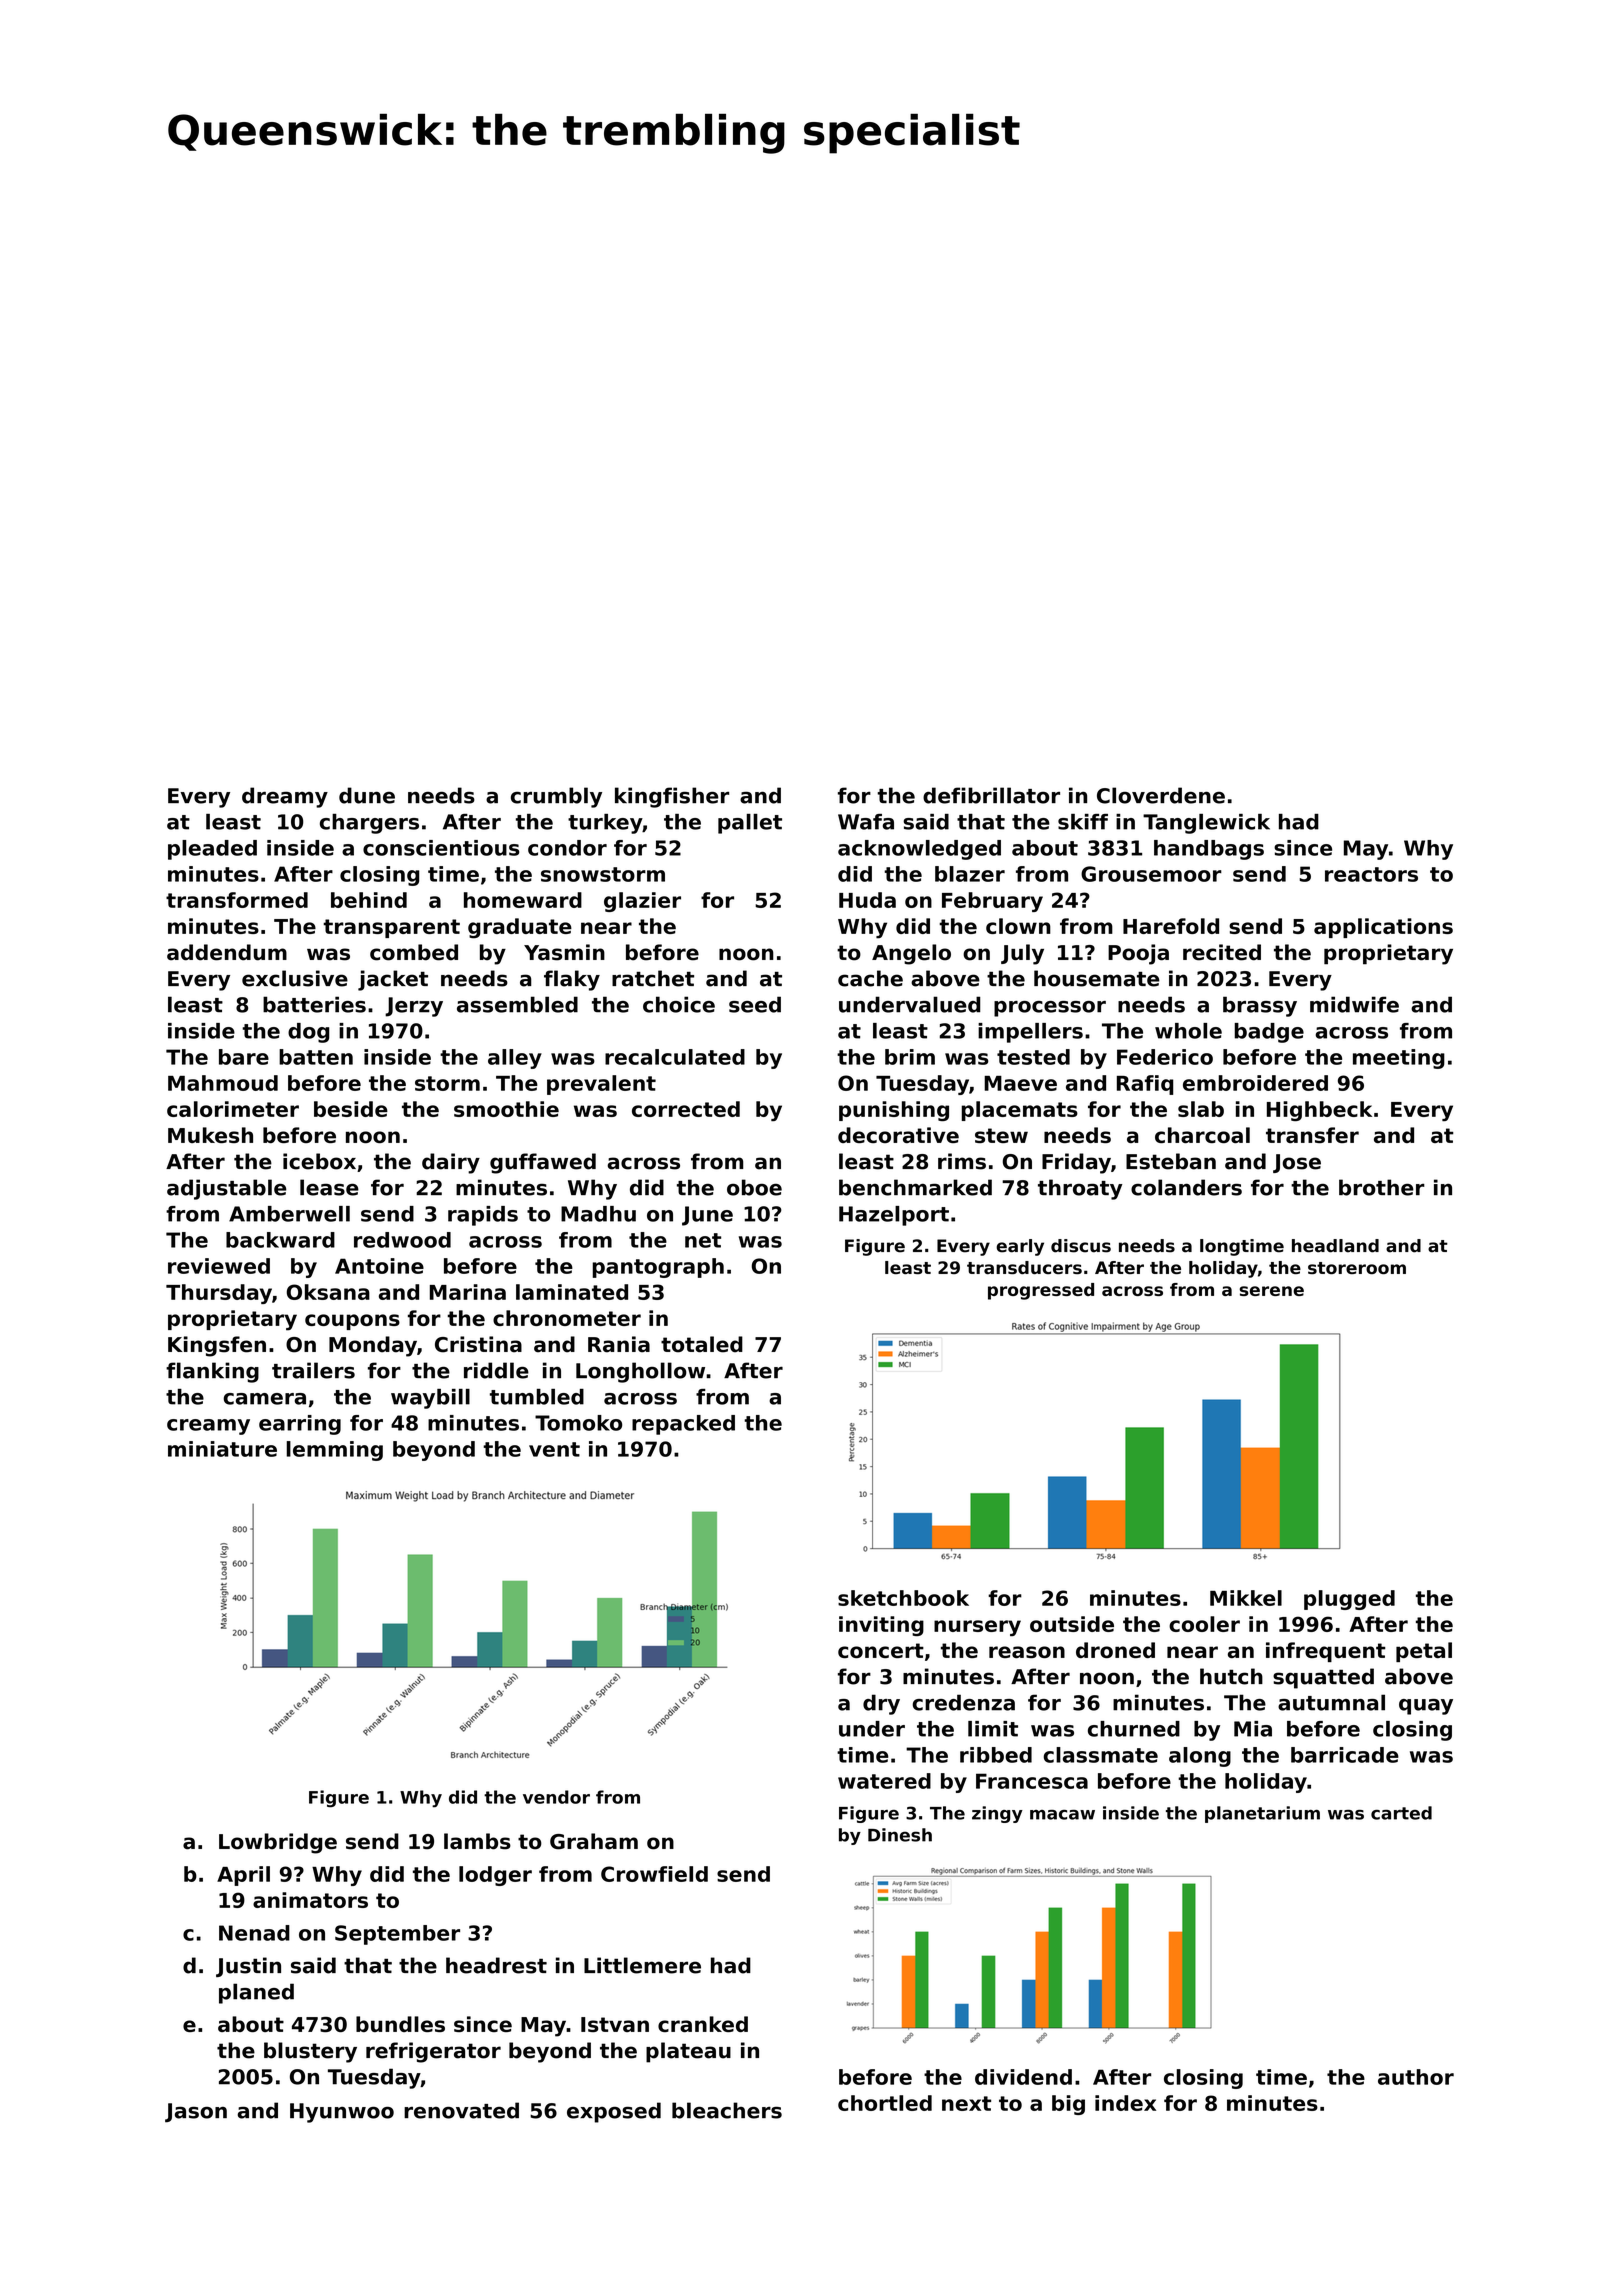 Image resolution: width=1620 pixels, height=2292 pixels. I want to click on plugged, so click(1349, 1600).
